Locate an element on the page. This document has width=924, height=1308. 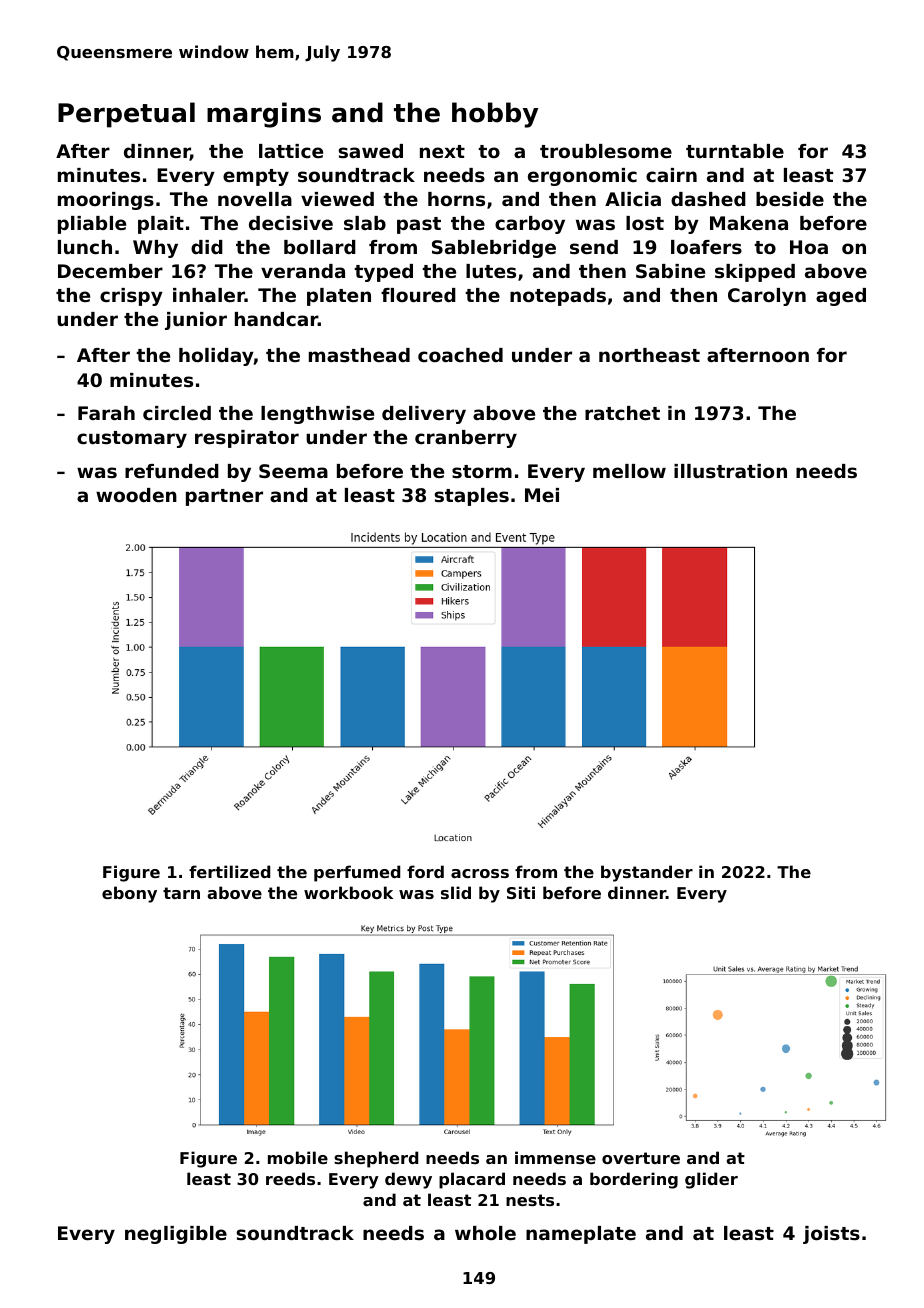
illustration is located at coordinates (730, 471).
